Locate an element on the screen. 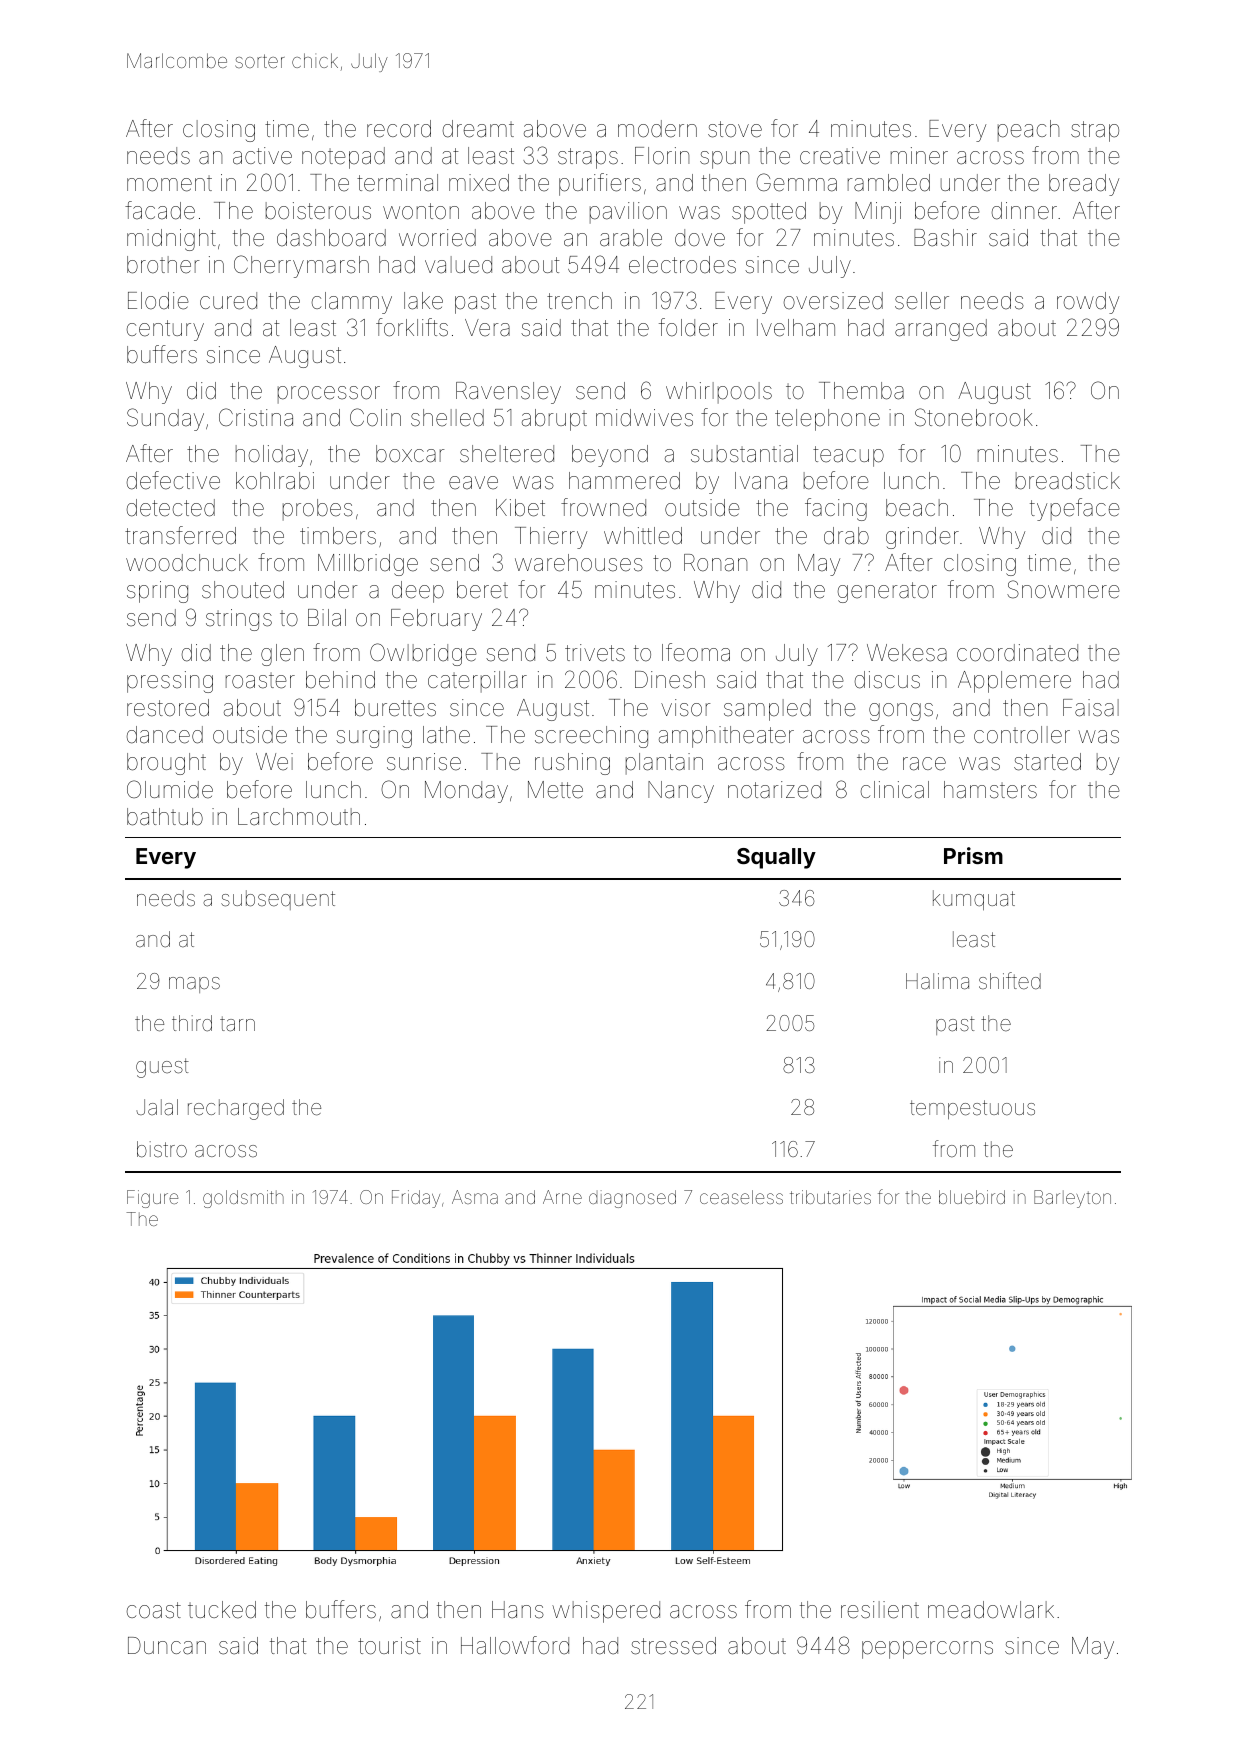 This screenshot has height=1762, width=1246. grinder is located at coordinates (922, 538).
